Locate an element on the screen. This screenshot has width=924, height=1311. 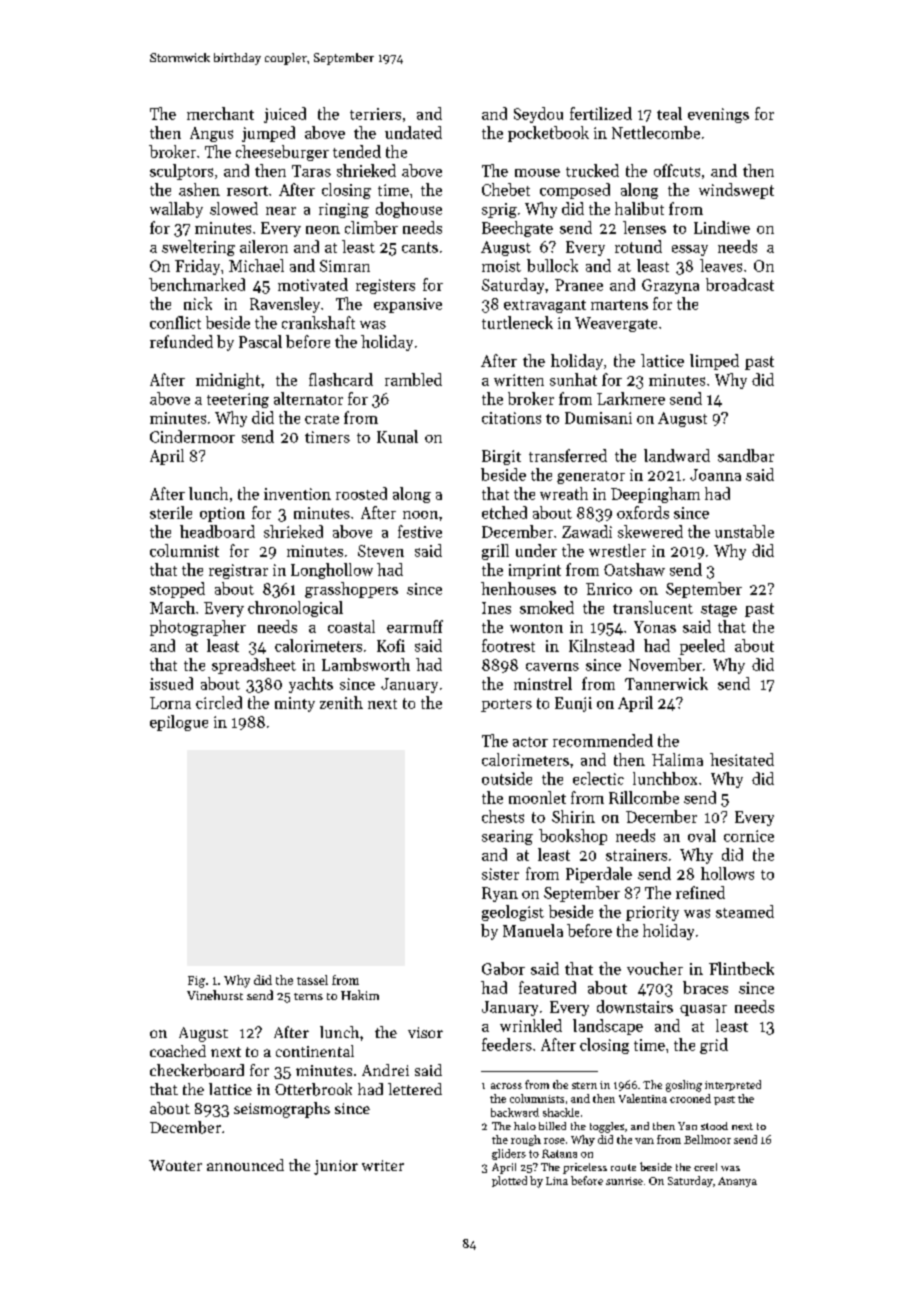
Cindermoor is located at coordinates (192, 436).
